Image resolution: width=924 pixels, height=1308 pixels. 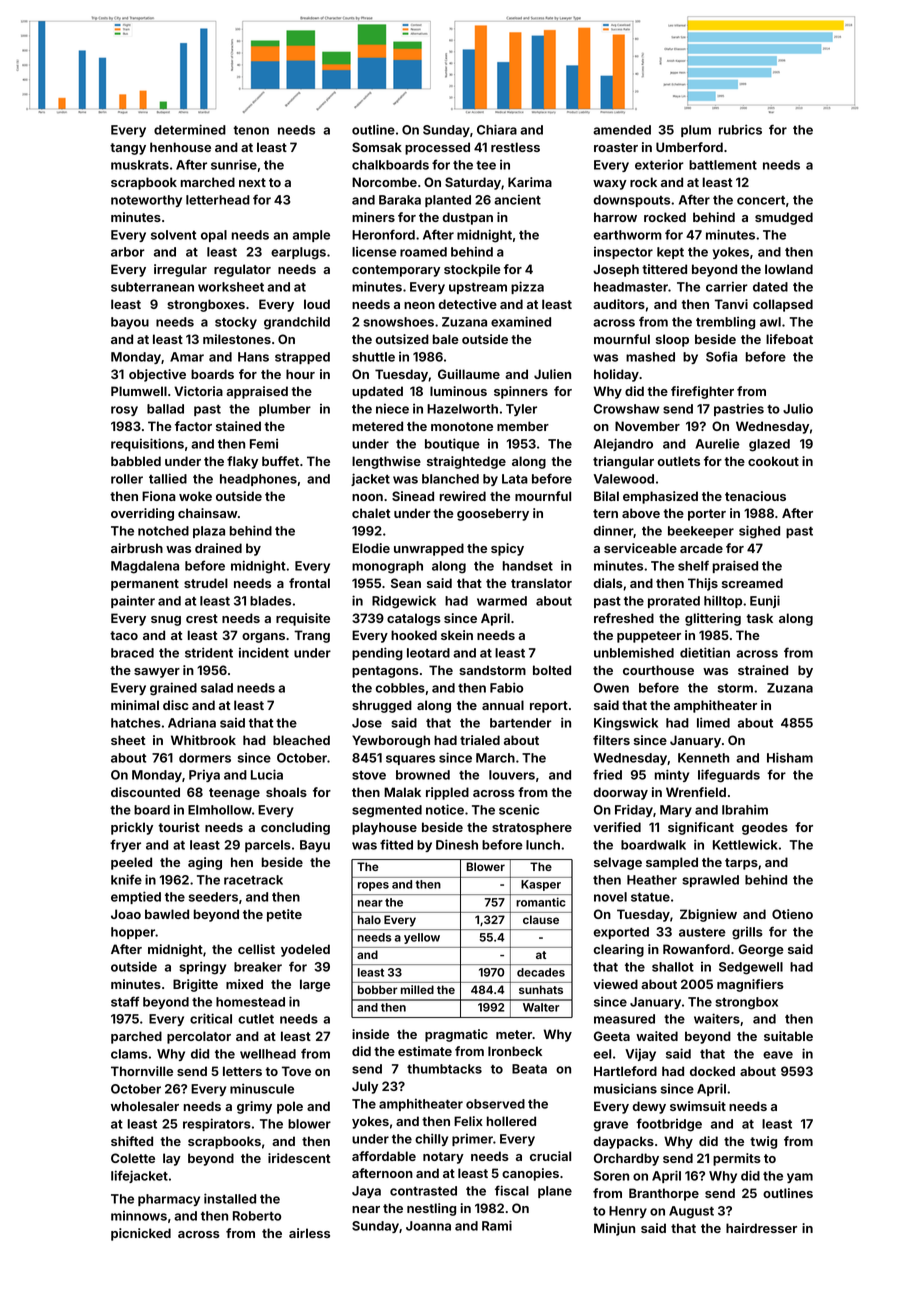 I want to click on Rami, so click(x=497, y=1225).
